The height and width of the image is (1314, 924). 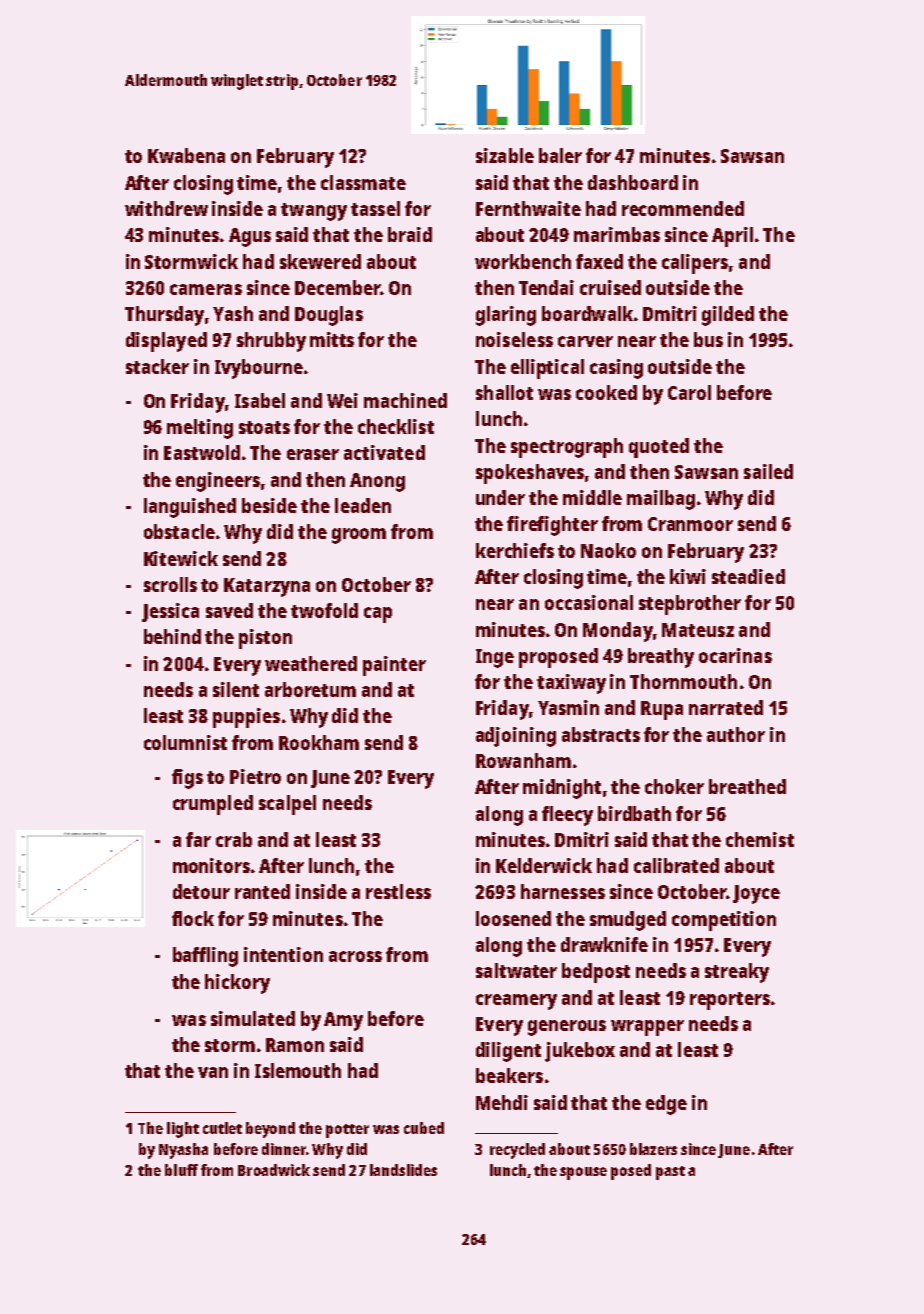 I want to click on Carol, so click(x=689, y=392).
